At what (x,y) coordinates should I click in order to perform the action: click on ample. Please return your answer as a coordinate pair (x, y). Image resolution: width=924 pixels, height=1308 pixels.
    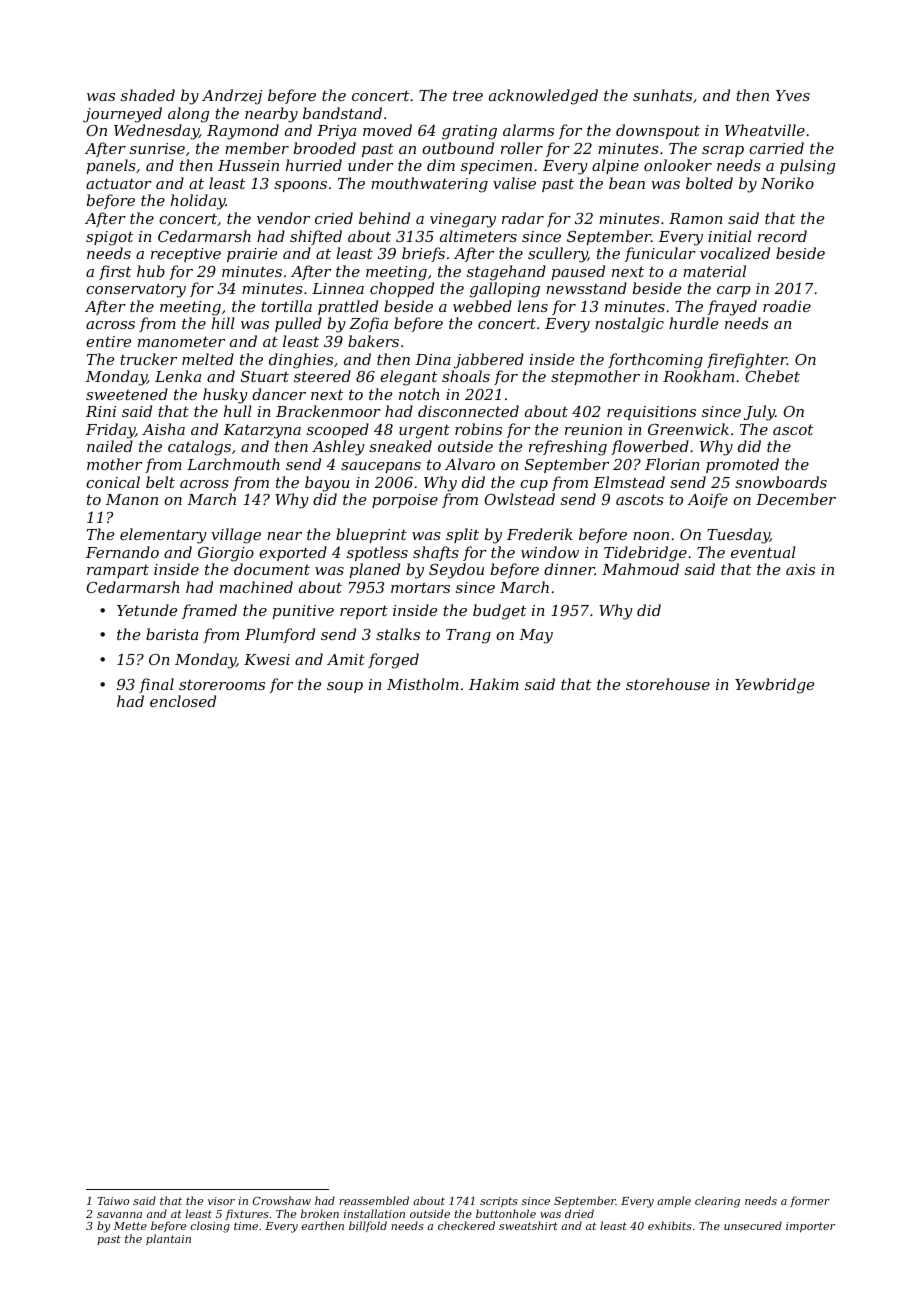
    Looking at the image, I should click on (674, 1201).
